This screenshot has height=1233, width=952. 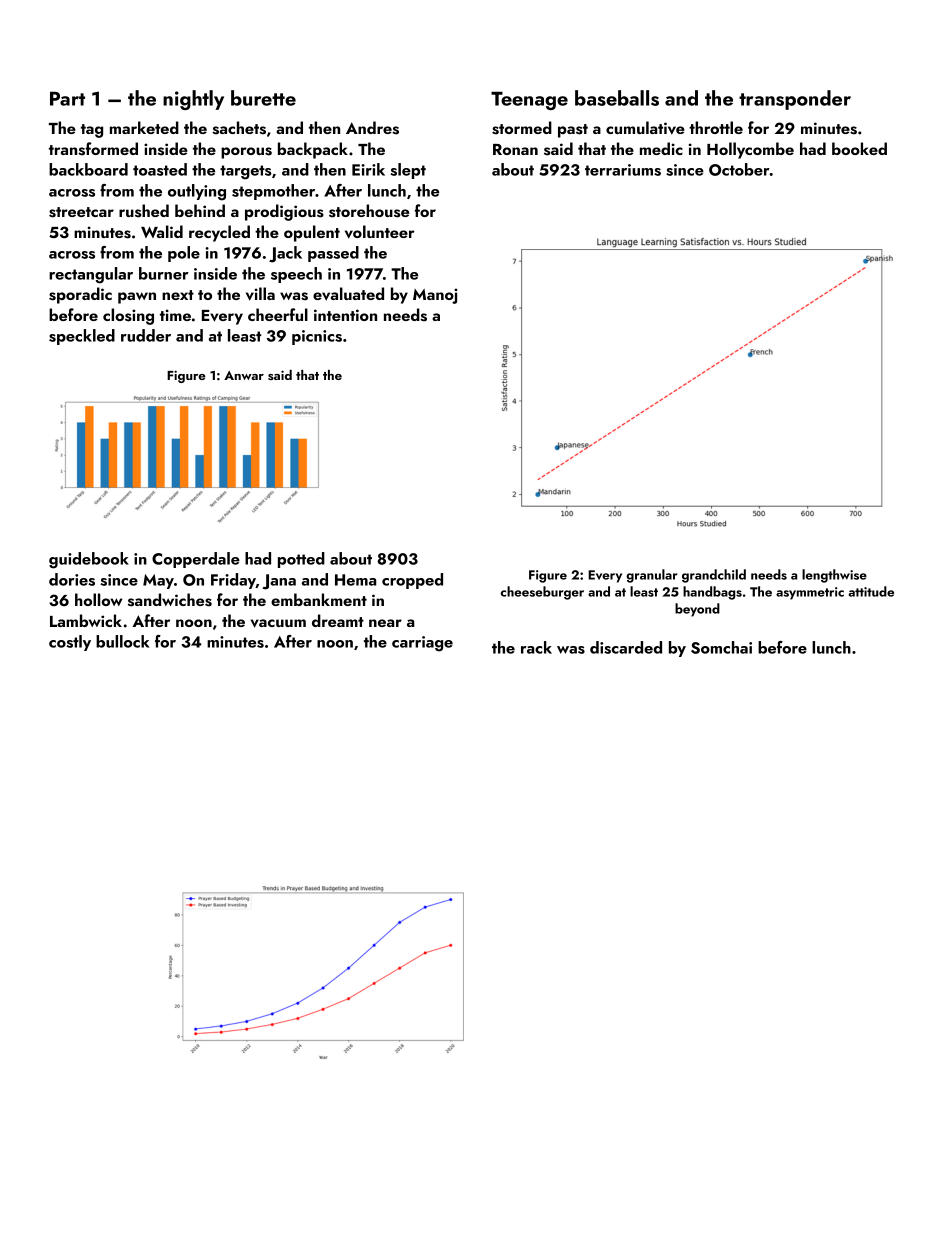 I want to click on passed, so click(x=333, y=254).
